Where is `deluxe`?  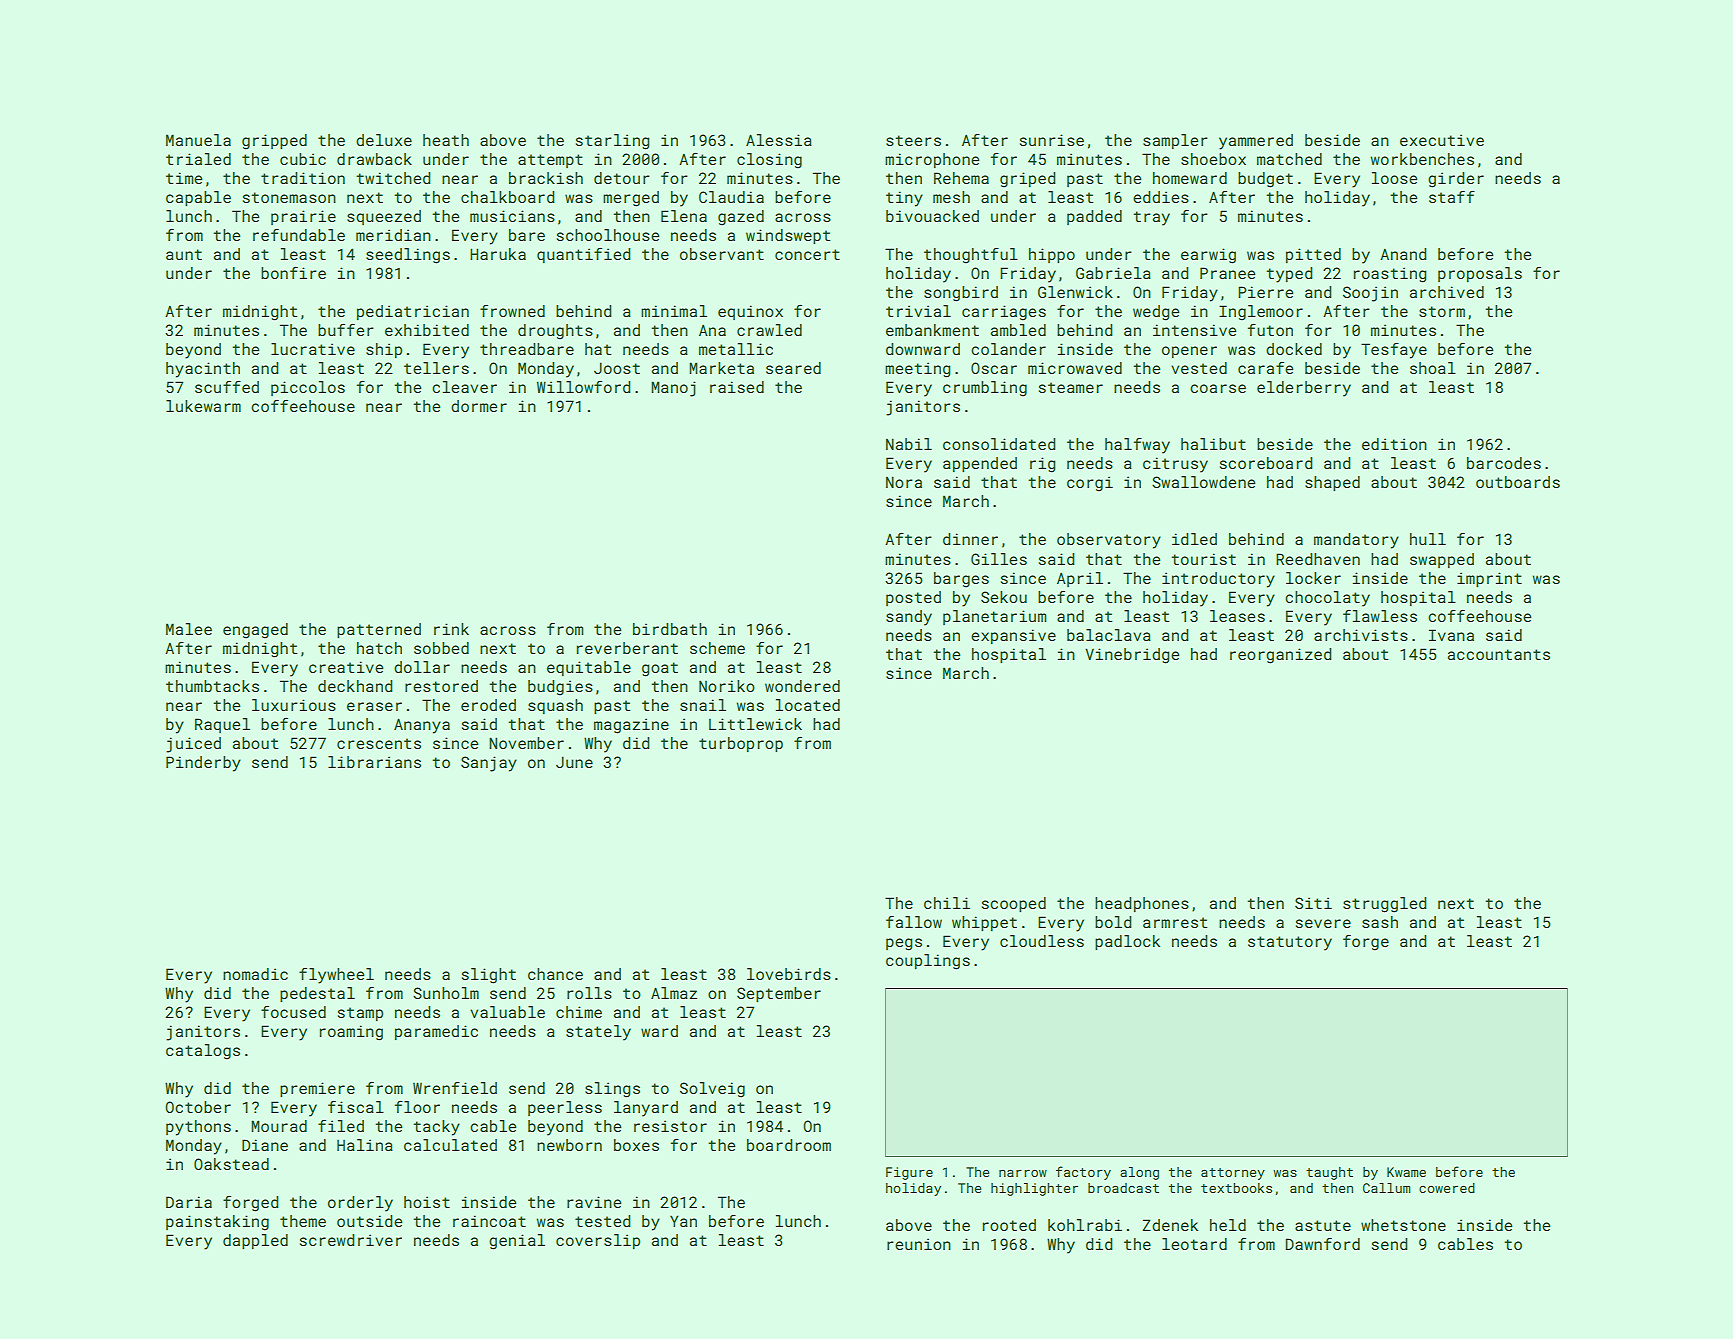 deluxe is located at coordinates (384, 140).
